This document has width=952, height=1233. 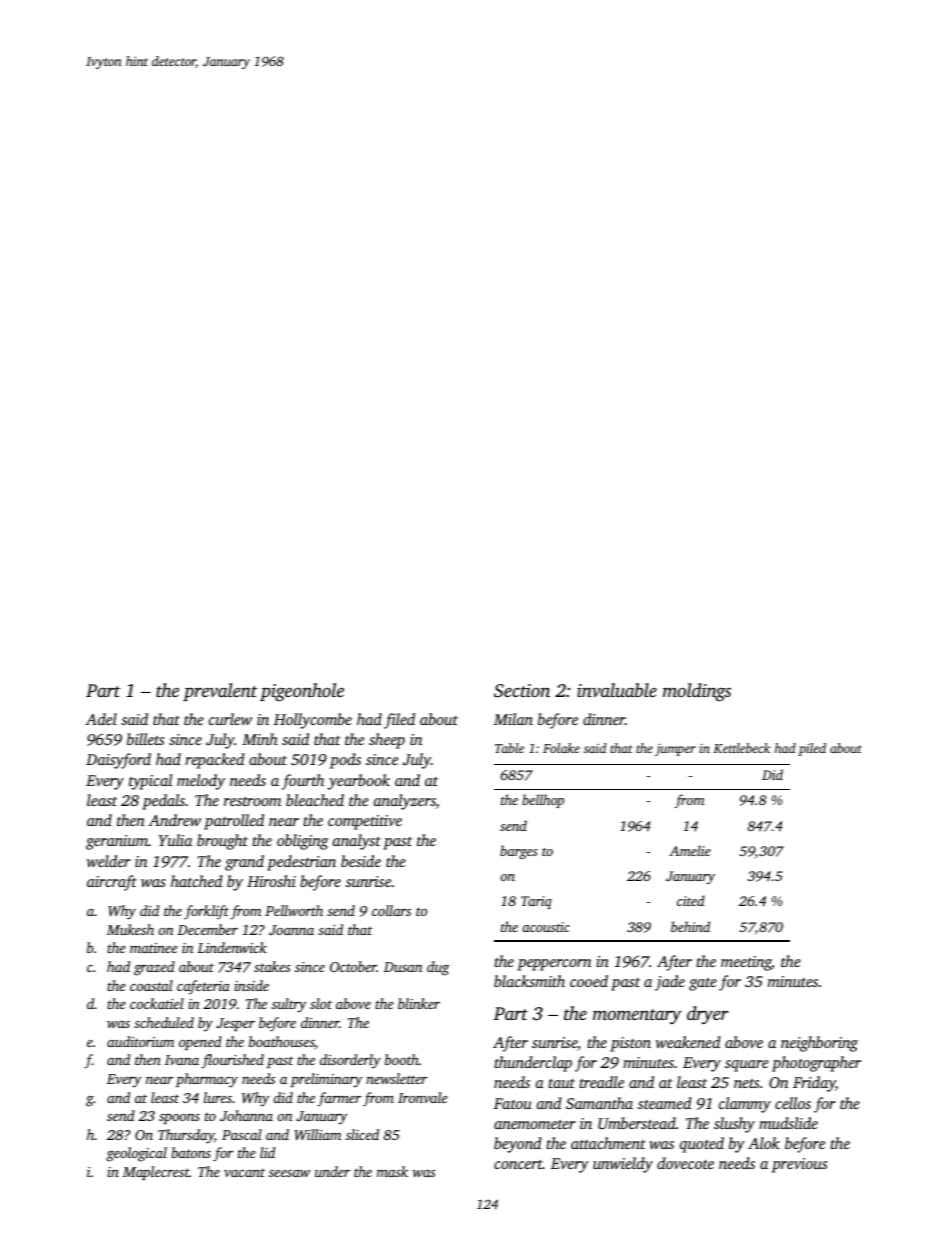 What do you see at coordinates (242, 1134) in the document?
I see `Pascal` at bounding box center [242, 1134].
